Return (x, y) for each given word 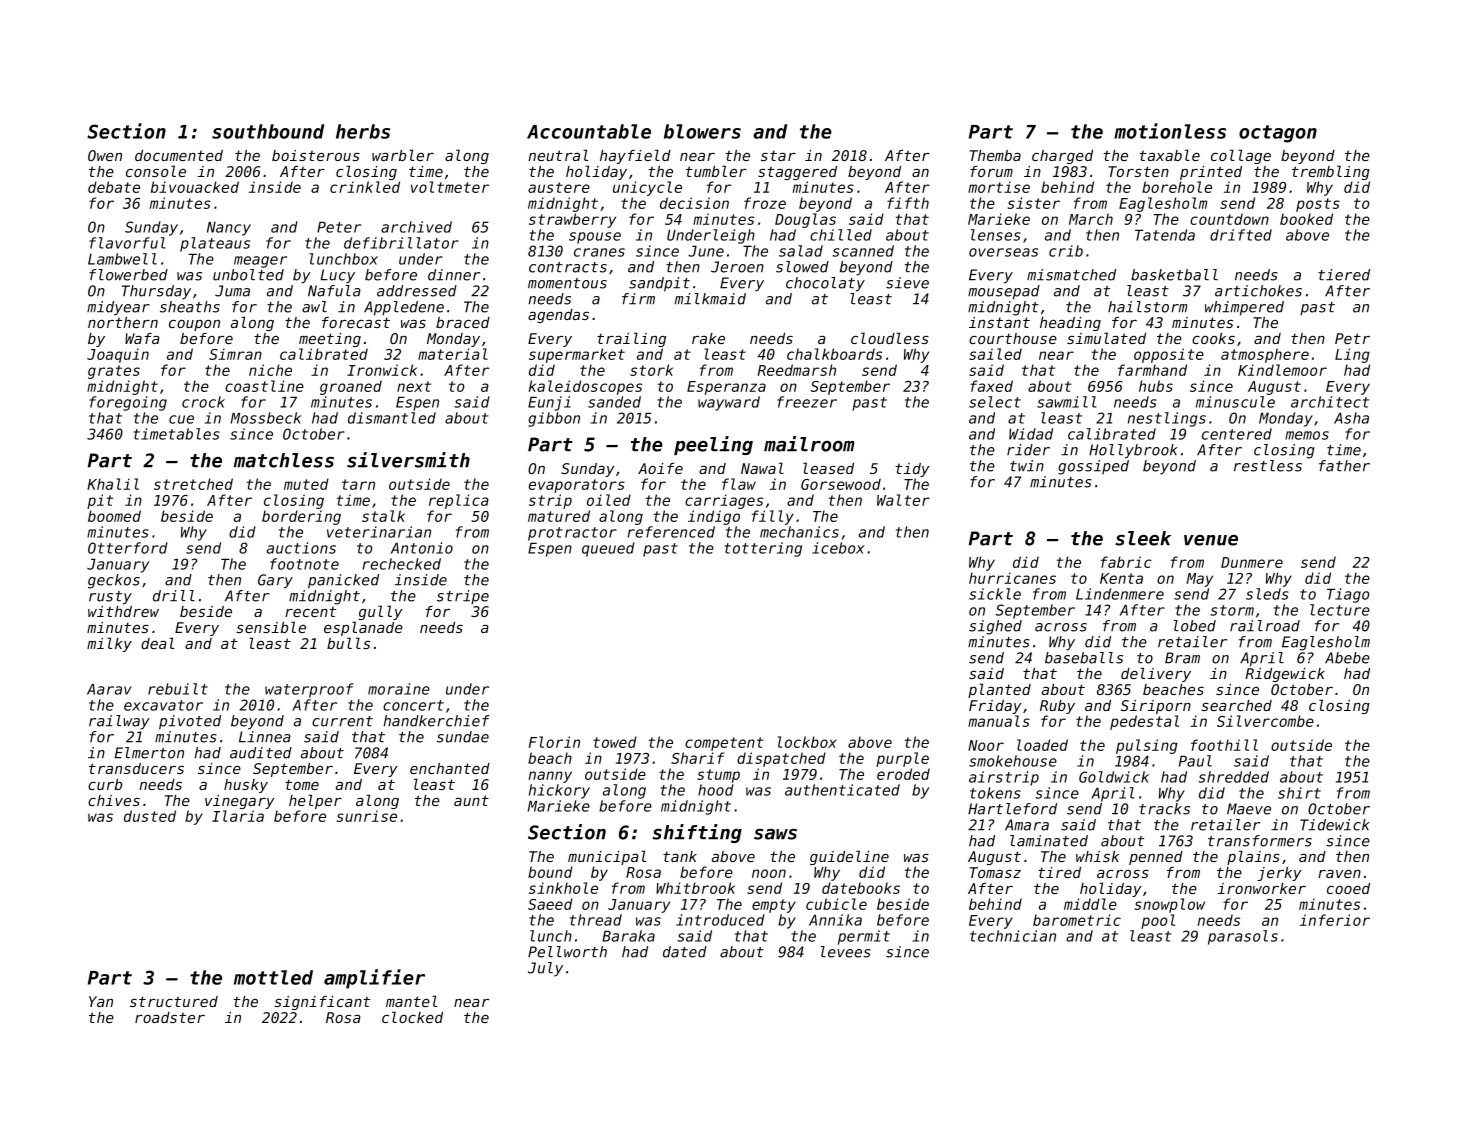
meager (260, 262)
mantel (411, 1001)
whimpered (1244, 308)
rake (708, 338)
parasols (1243, 937)
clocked (412, 1017)
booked (1306, 219)
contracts (568, 267)
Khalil (113, 484)
